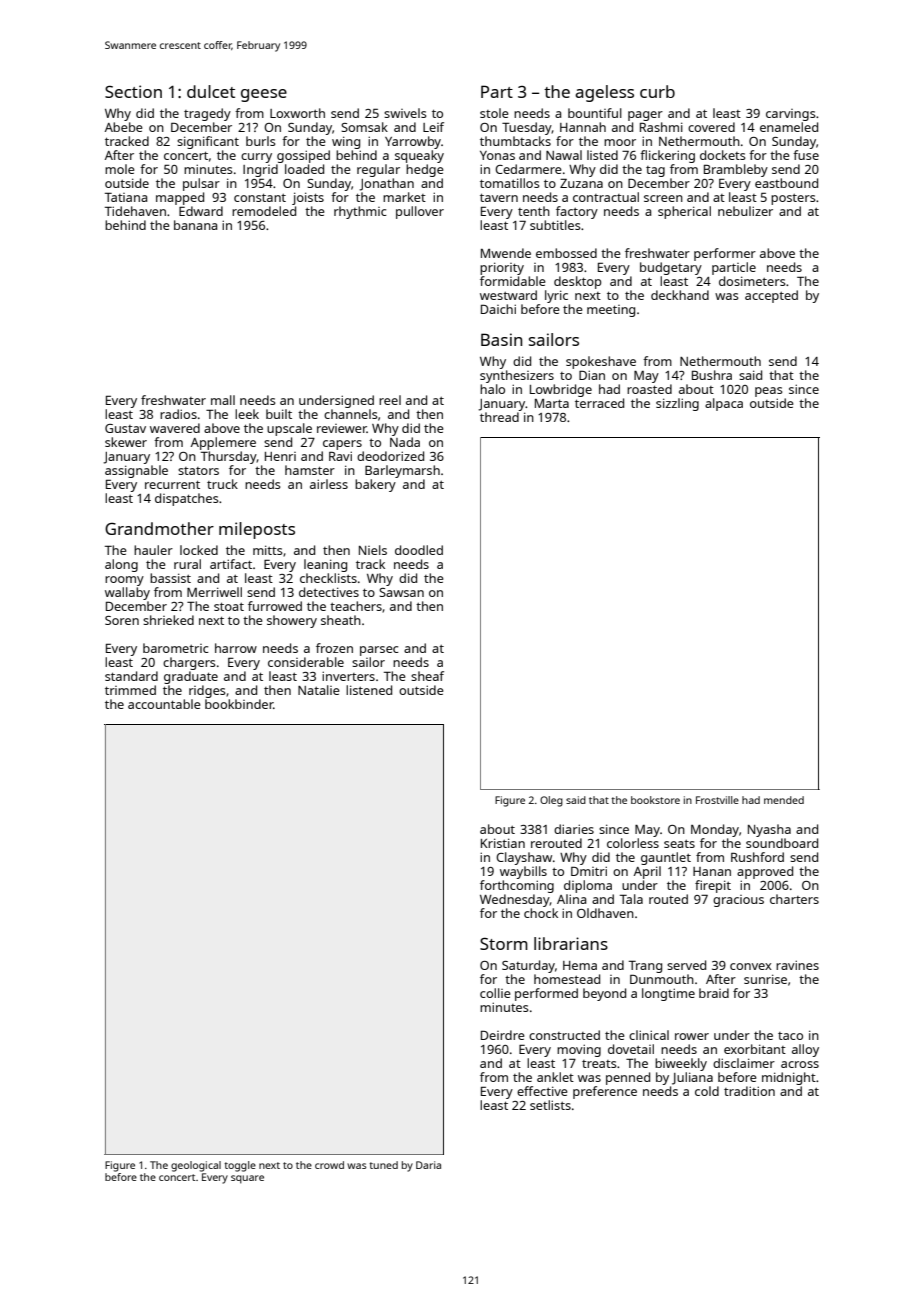 The width and height of the screenshot is (924, 1308). Describe the element at coordinates (717, 800) in the screenshot. I see `Frostville` at that location.
